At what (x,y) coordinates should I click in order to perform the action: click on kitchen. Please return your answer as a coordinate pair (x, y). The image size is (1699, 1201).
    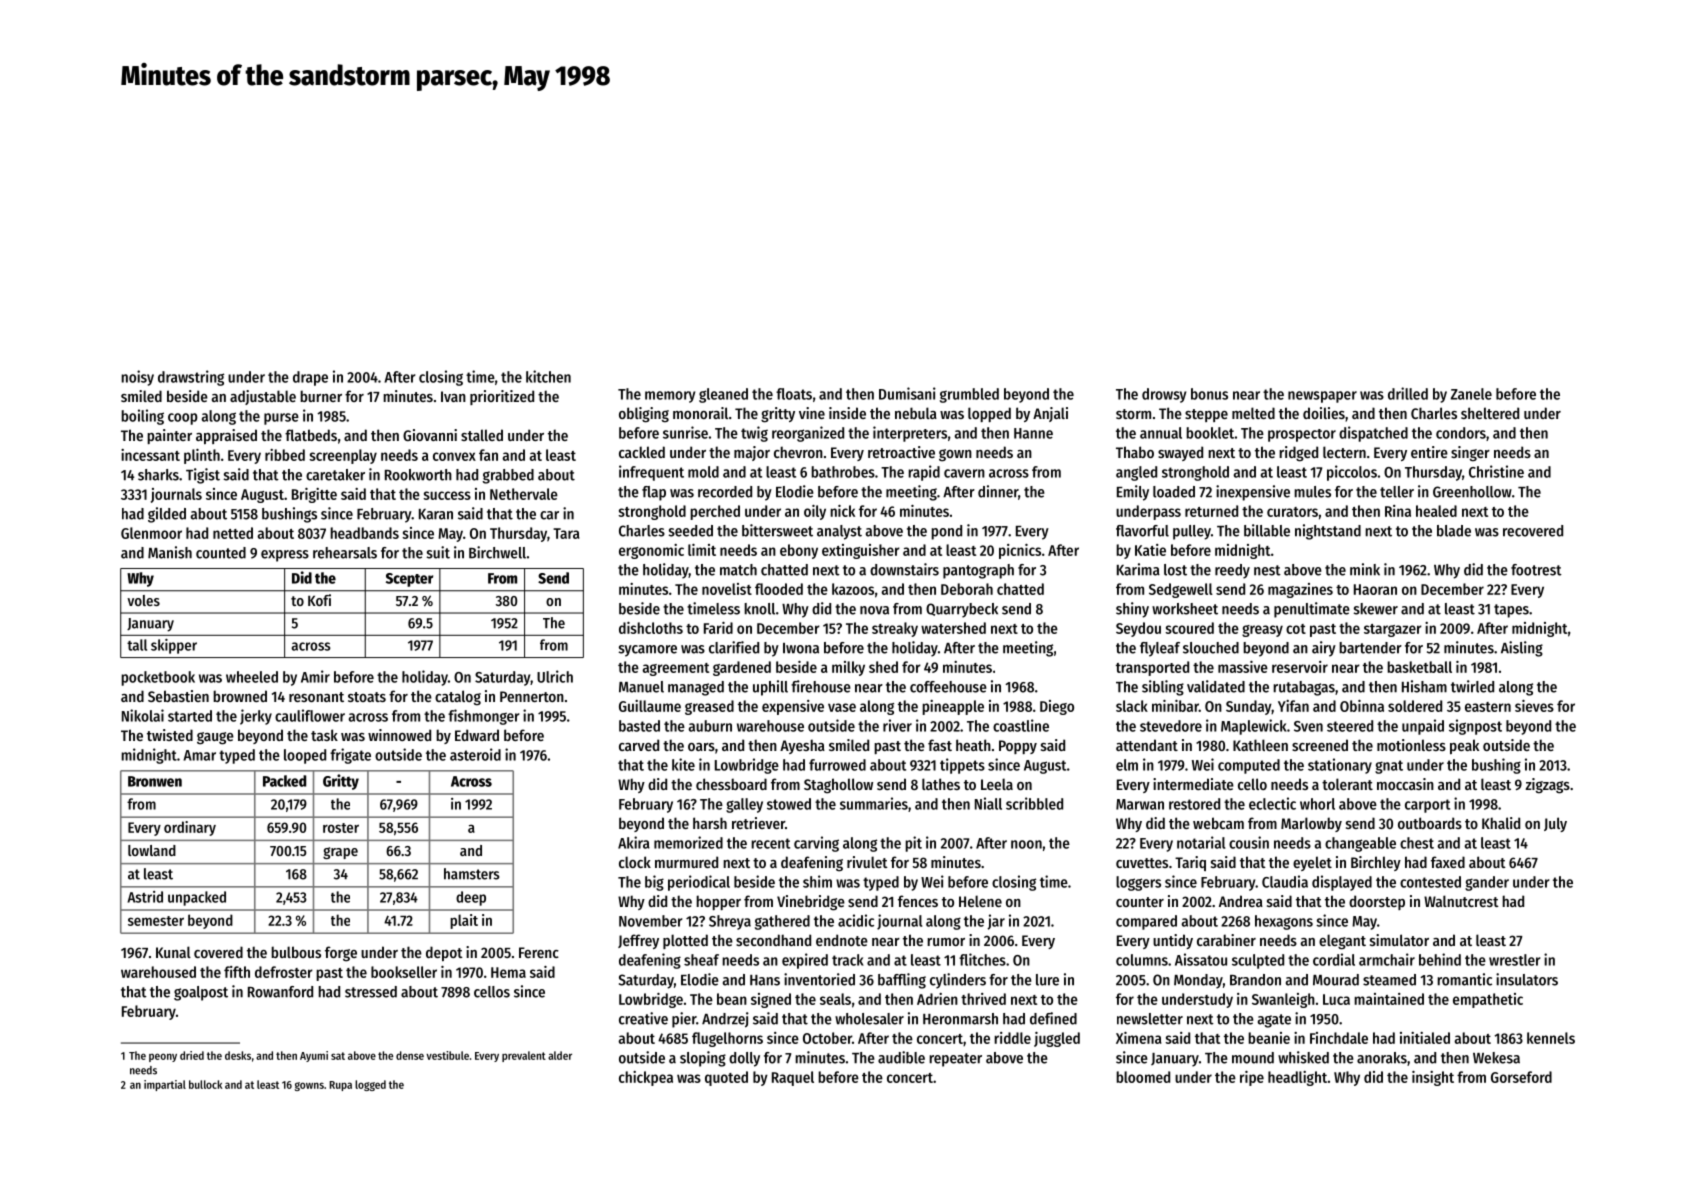
    Looking at the image, I should click on (548, 376).
